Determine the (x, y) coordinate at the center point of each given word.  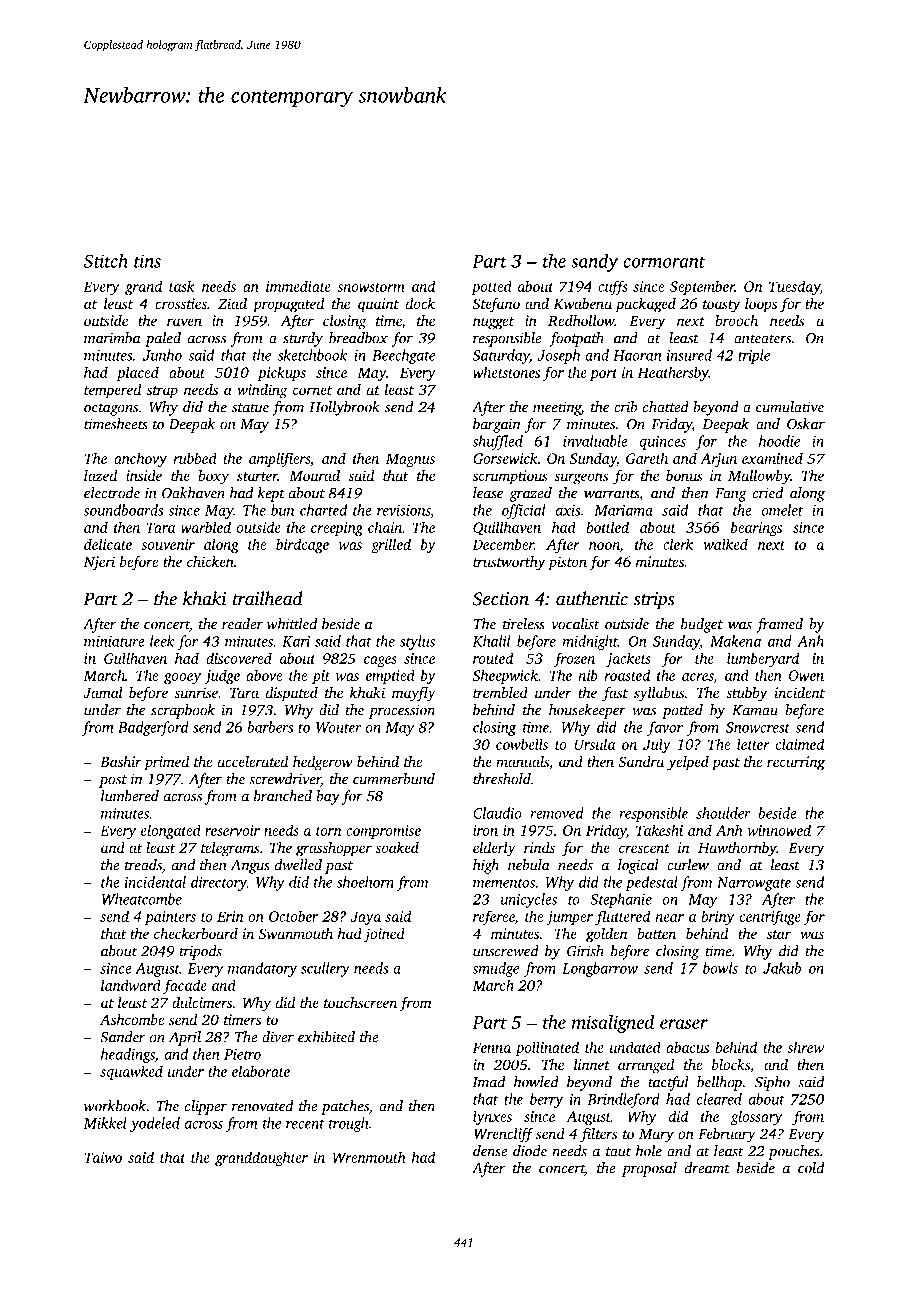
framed (779, 625)
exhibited (326, 1037)
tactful (668, 1083)
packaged (646, 305)
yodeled (155, 1124)
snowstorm (371, 287)
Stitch (106, 261)
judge (222, 676)
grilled (391, 545)
